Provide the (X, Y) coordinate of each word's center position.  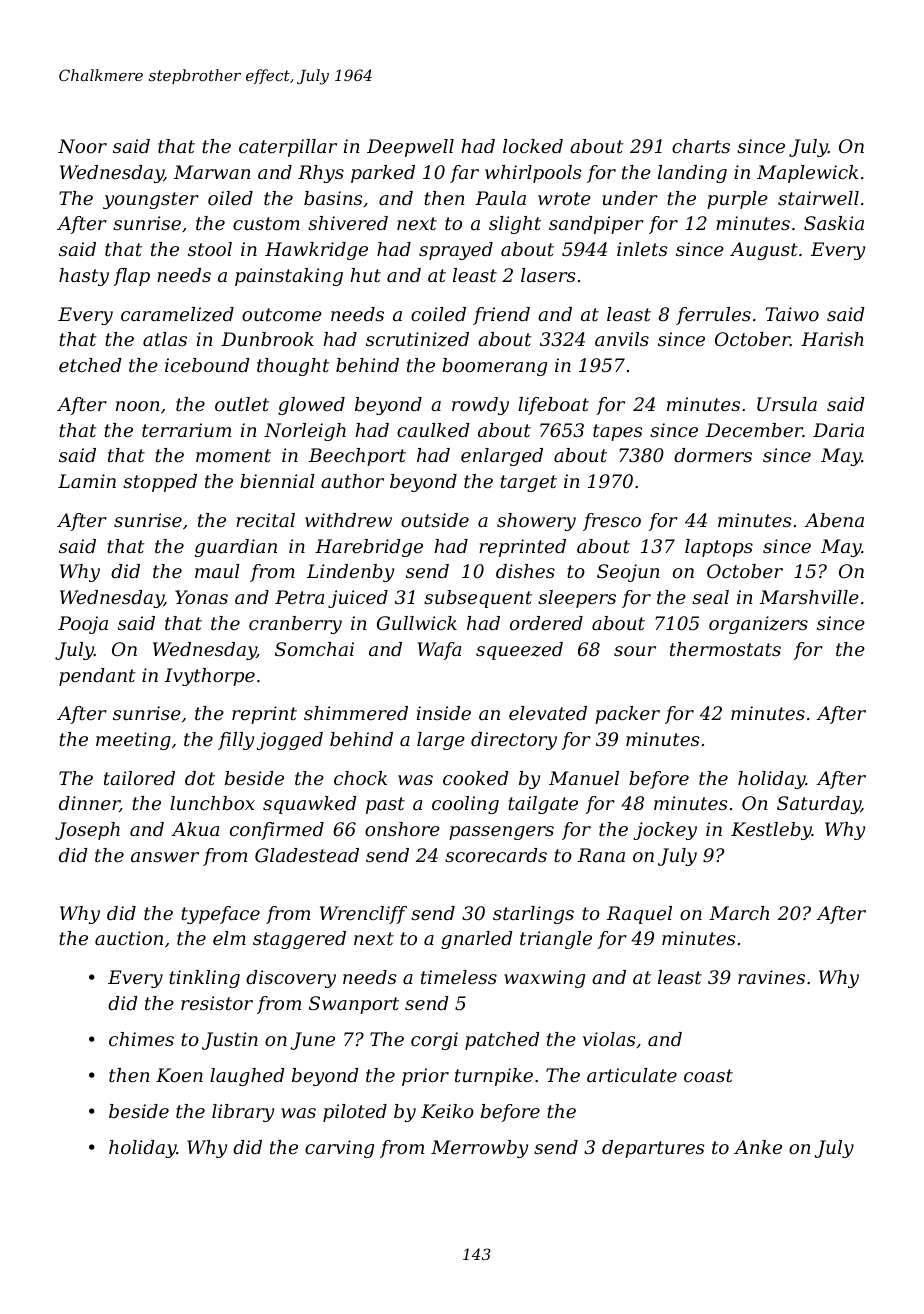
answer (165, 857)
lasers (548, 275)
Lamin (87, 481)
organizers (758, 625)
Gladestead (307, 855)
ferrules (713, 316)
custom (266, 223)
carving (339, 1149)
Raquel (639, 915)
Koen (179, 1075)
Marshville (809, 597)
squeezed (519, 651)
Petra (299, 597)
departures (653, 1149)
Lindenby (350, 573)
